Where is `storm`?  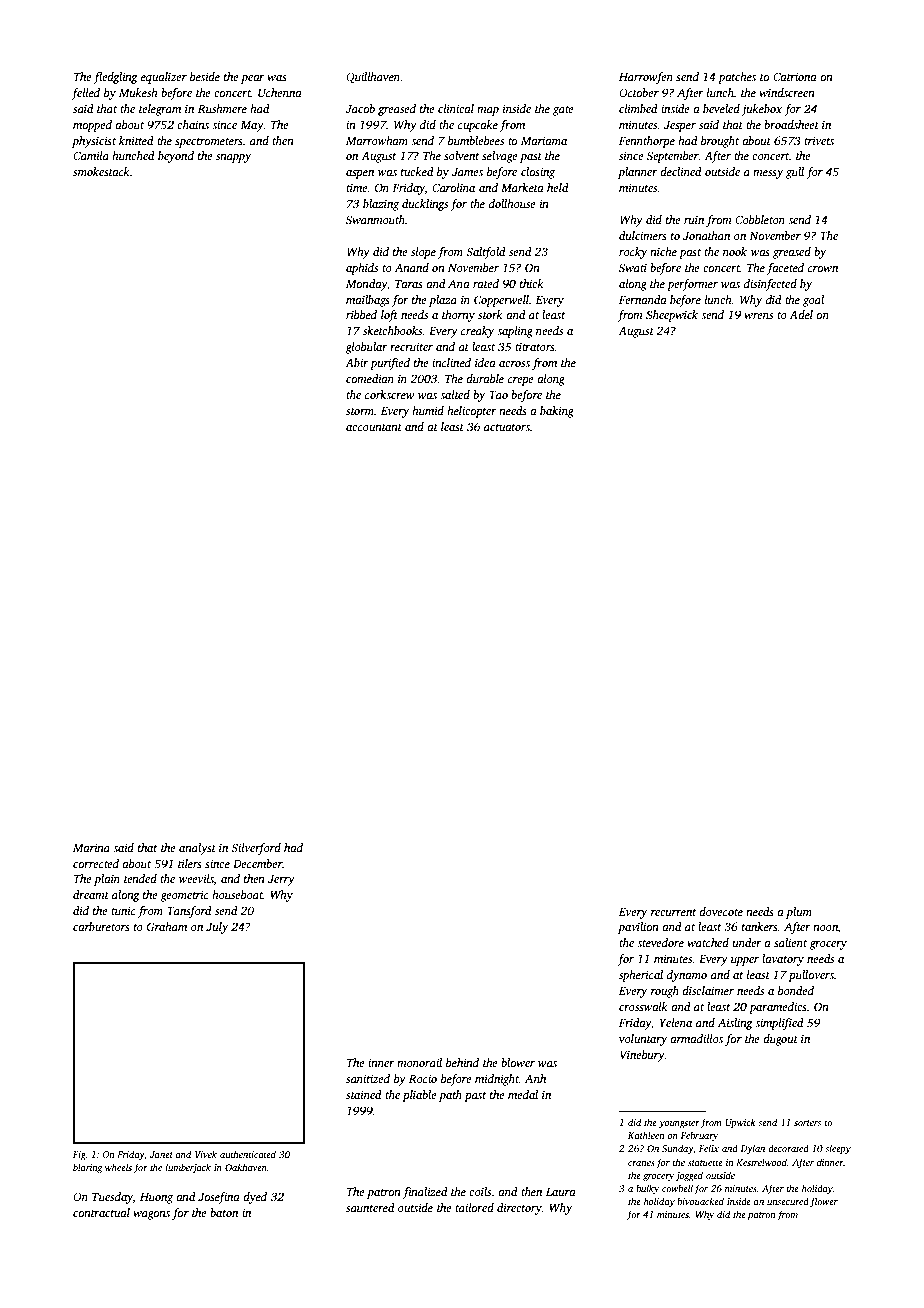
storm is located at coordinates (360, 411).
